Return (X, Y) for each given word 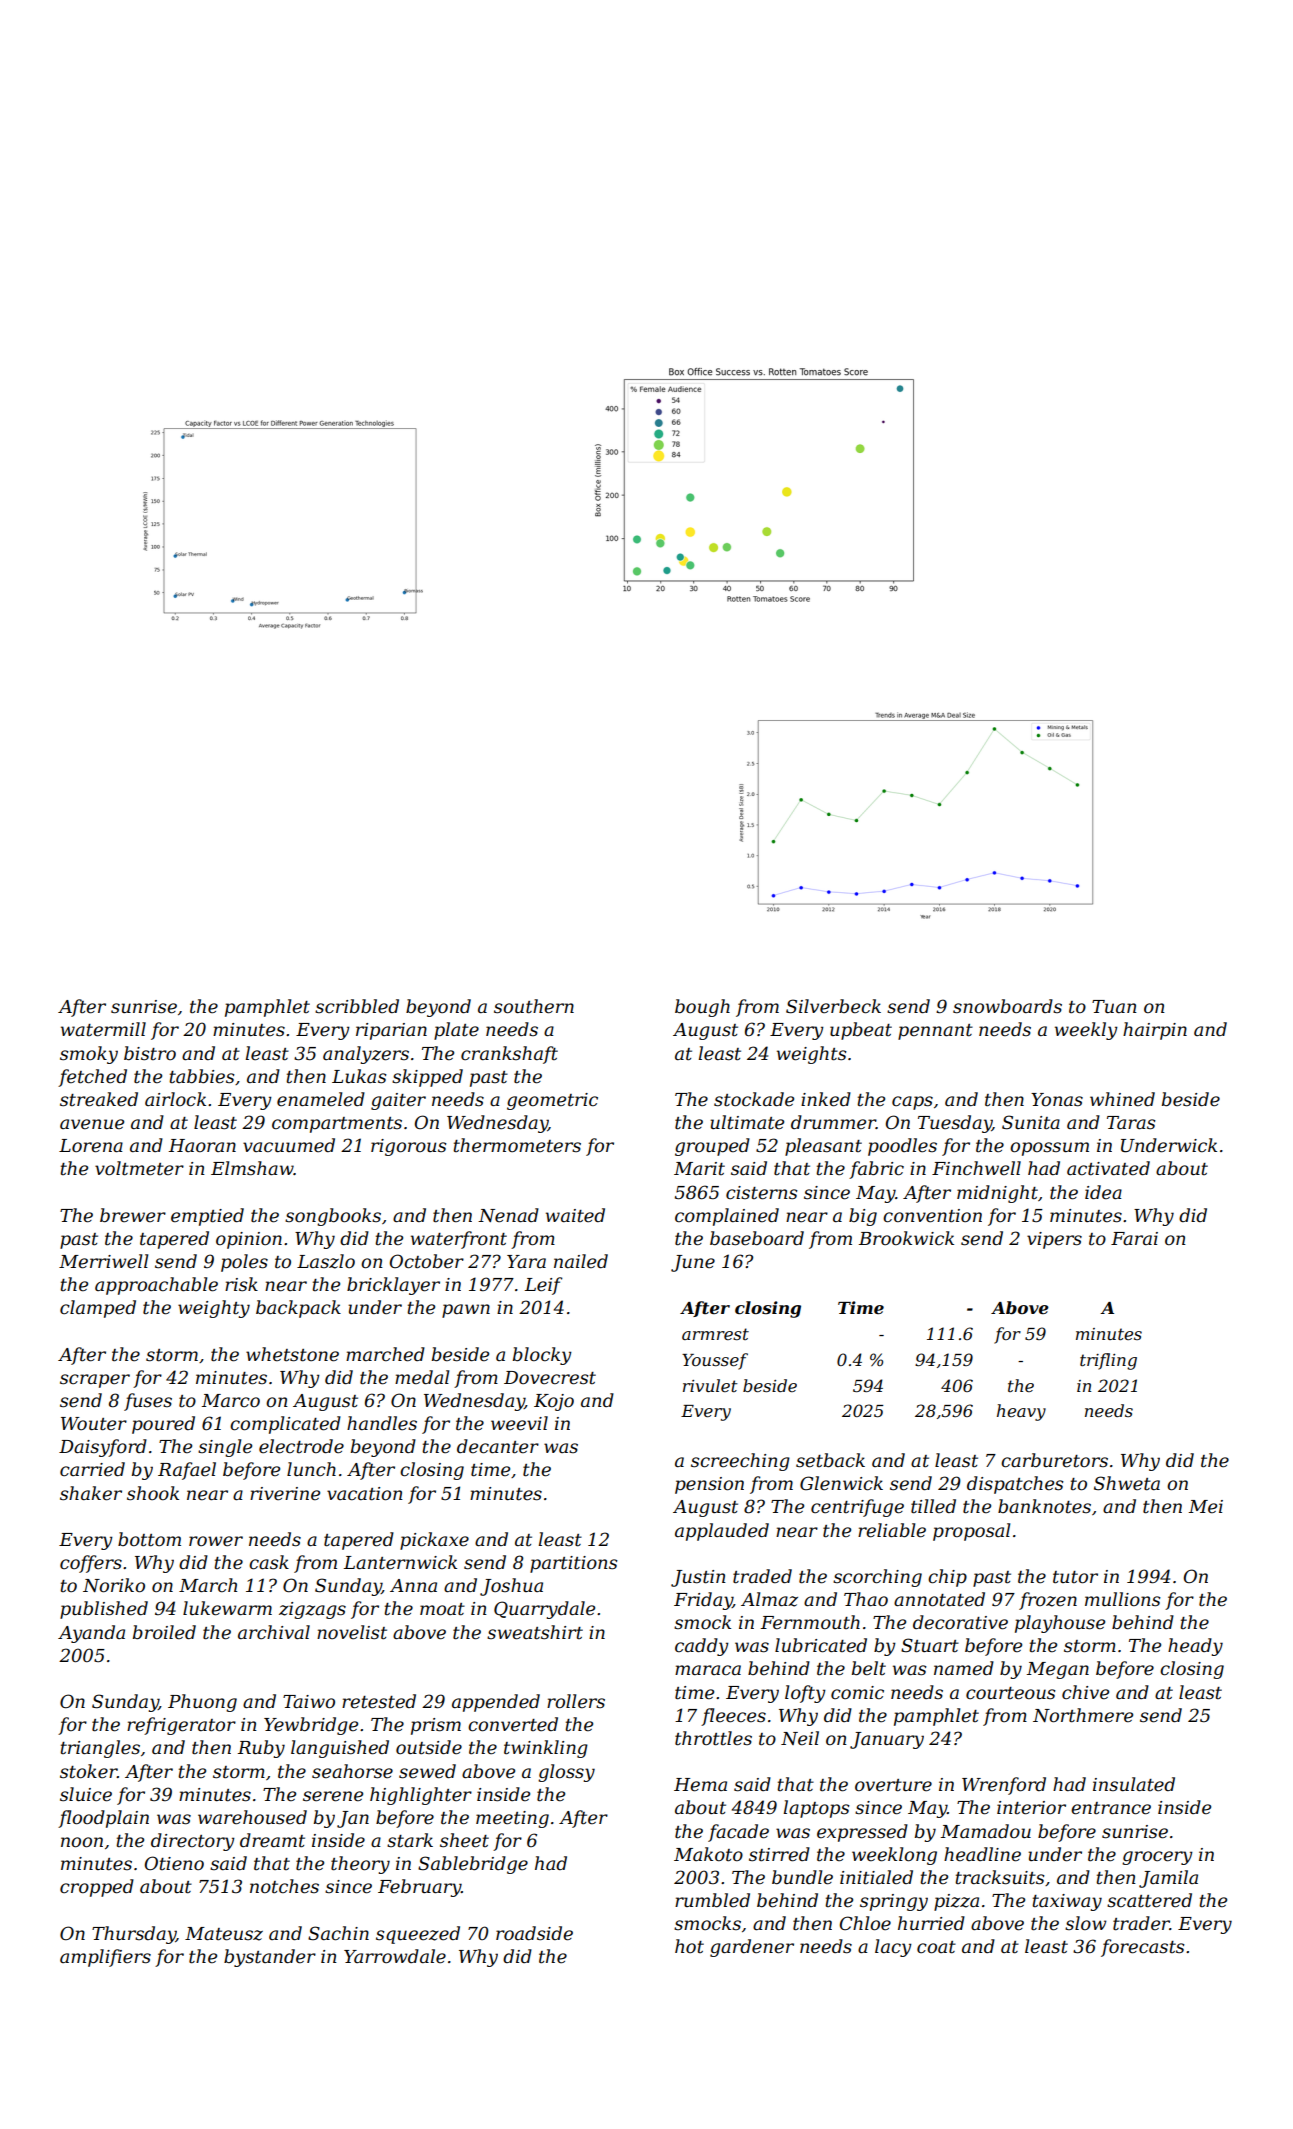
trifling (1108, 1361)
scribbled (357, 1006)
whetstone (292, 1354)
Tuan (1114, 1006)
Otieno (174, 1863)
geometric (552, 1101)
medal (422, 1377)
